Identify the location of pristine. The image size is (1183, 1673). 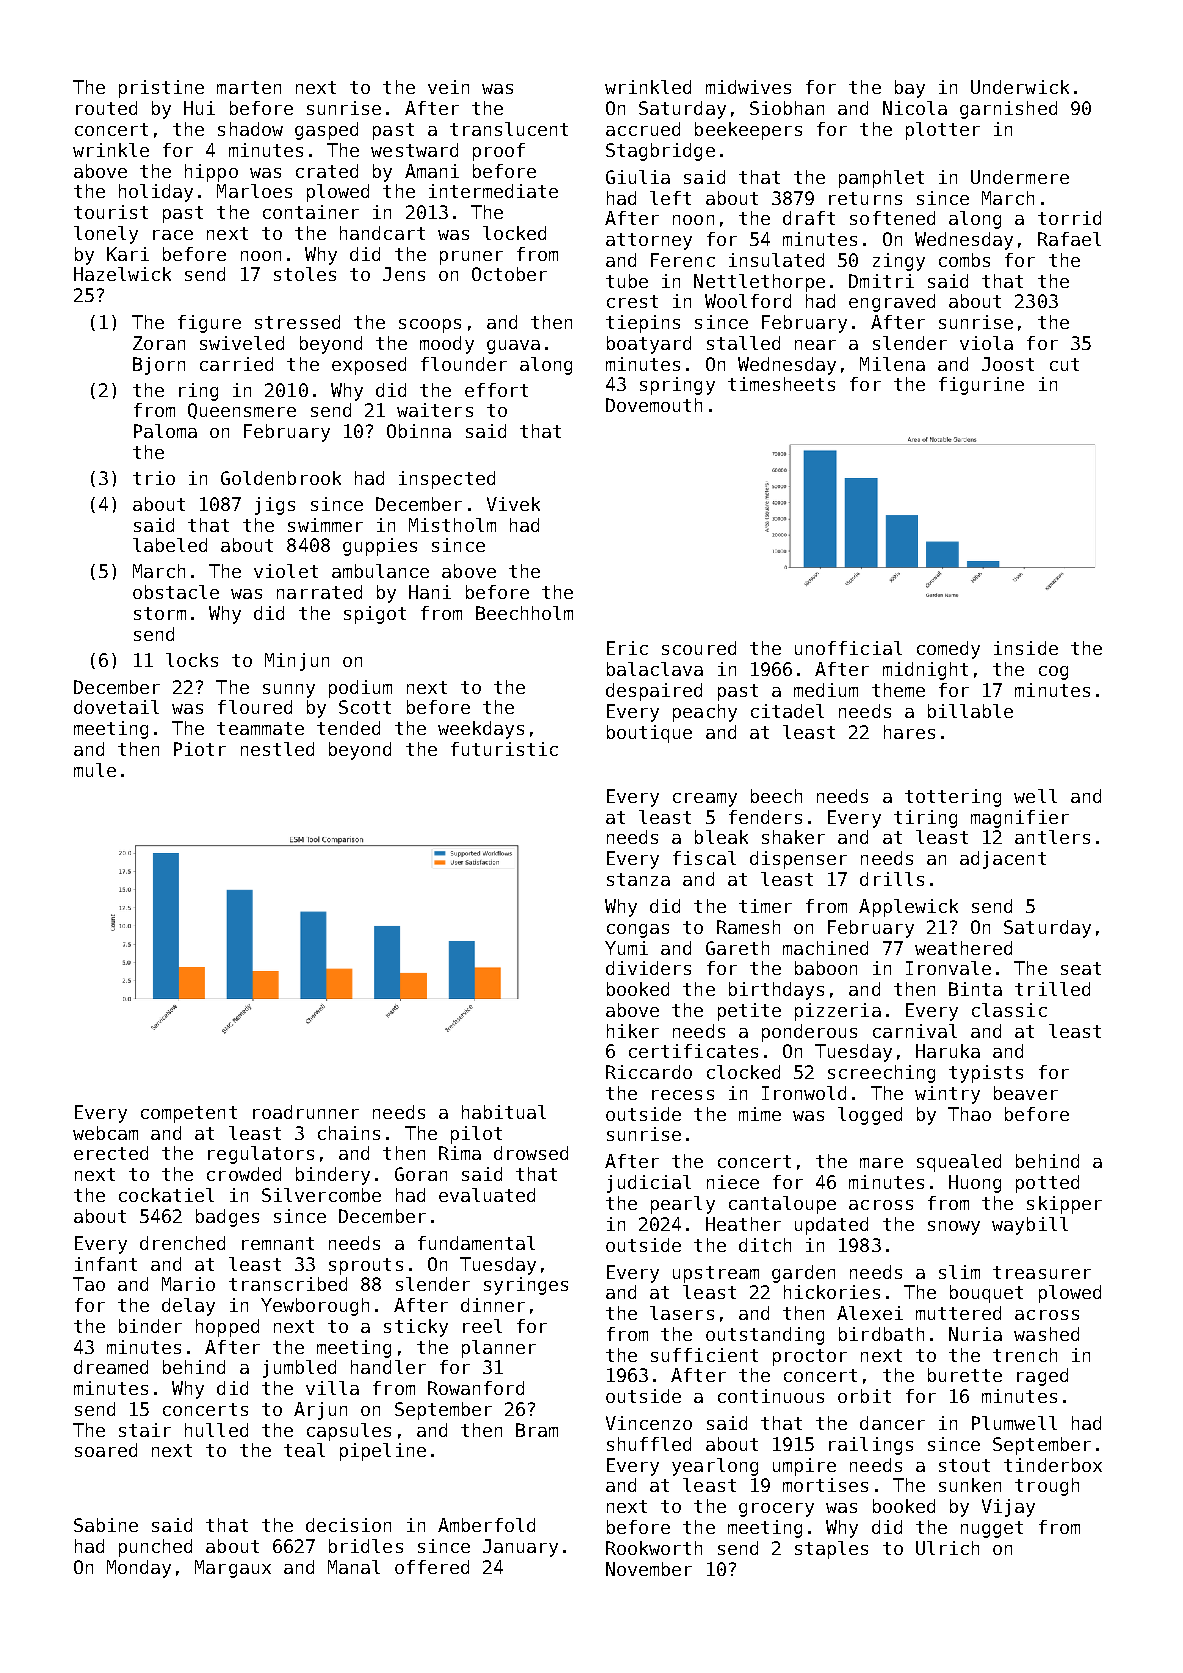
(161, 89).
